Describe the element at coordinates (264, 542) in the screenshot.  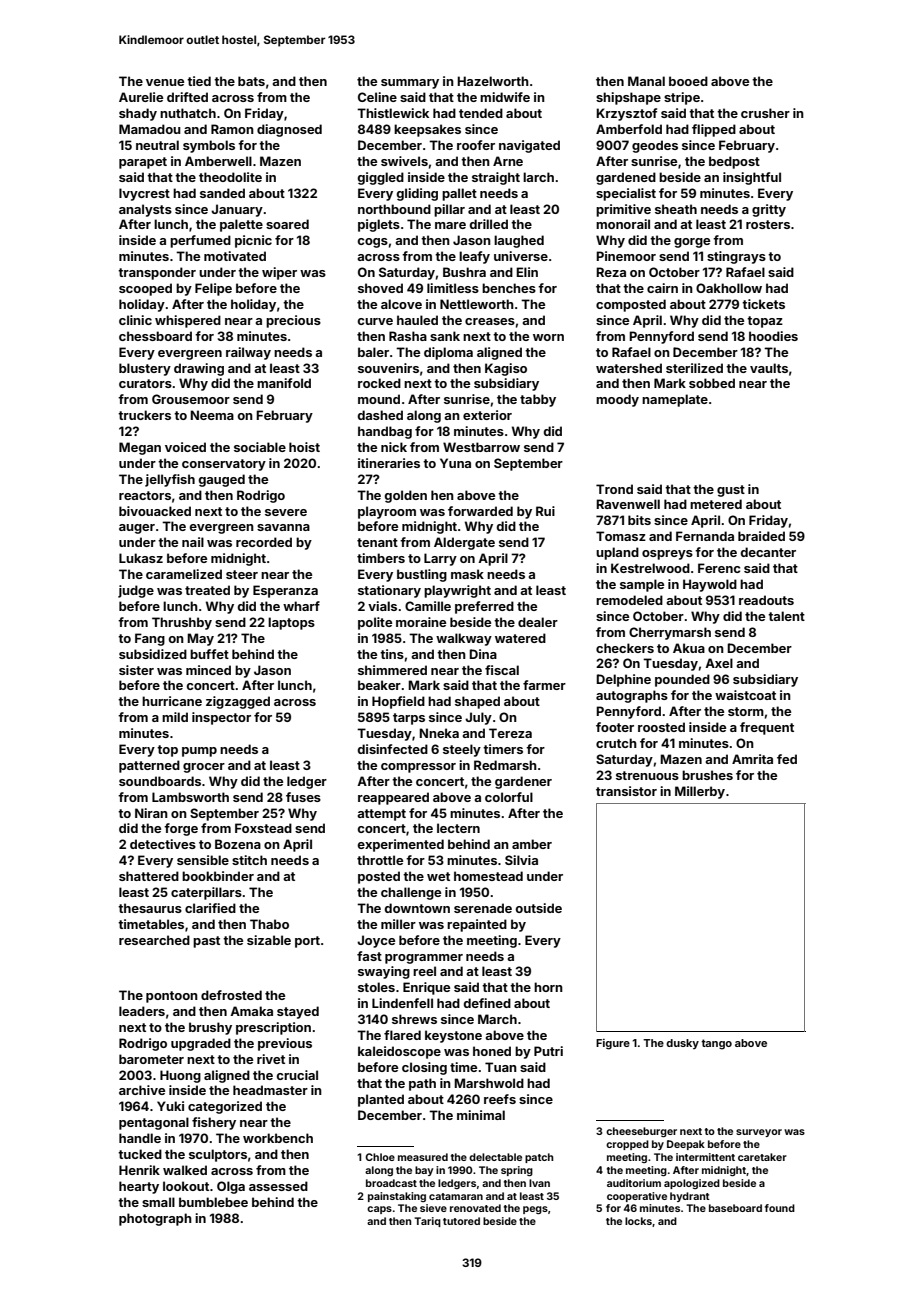
I see `recorded` at that location.
